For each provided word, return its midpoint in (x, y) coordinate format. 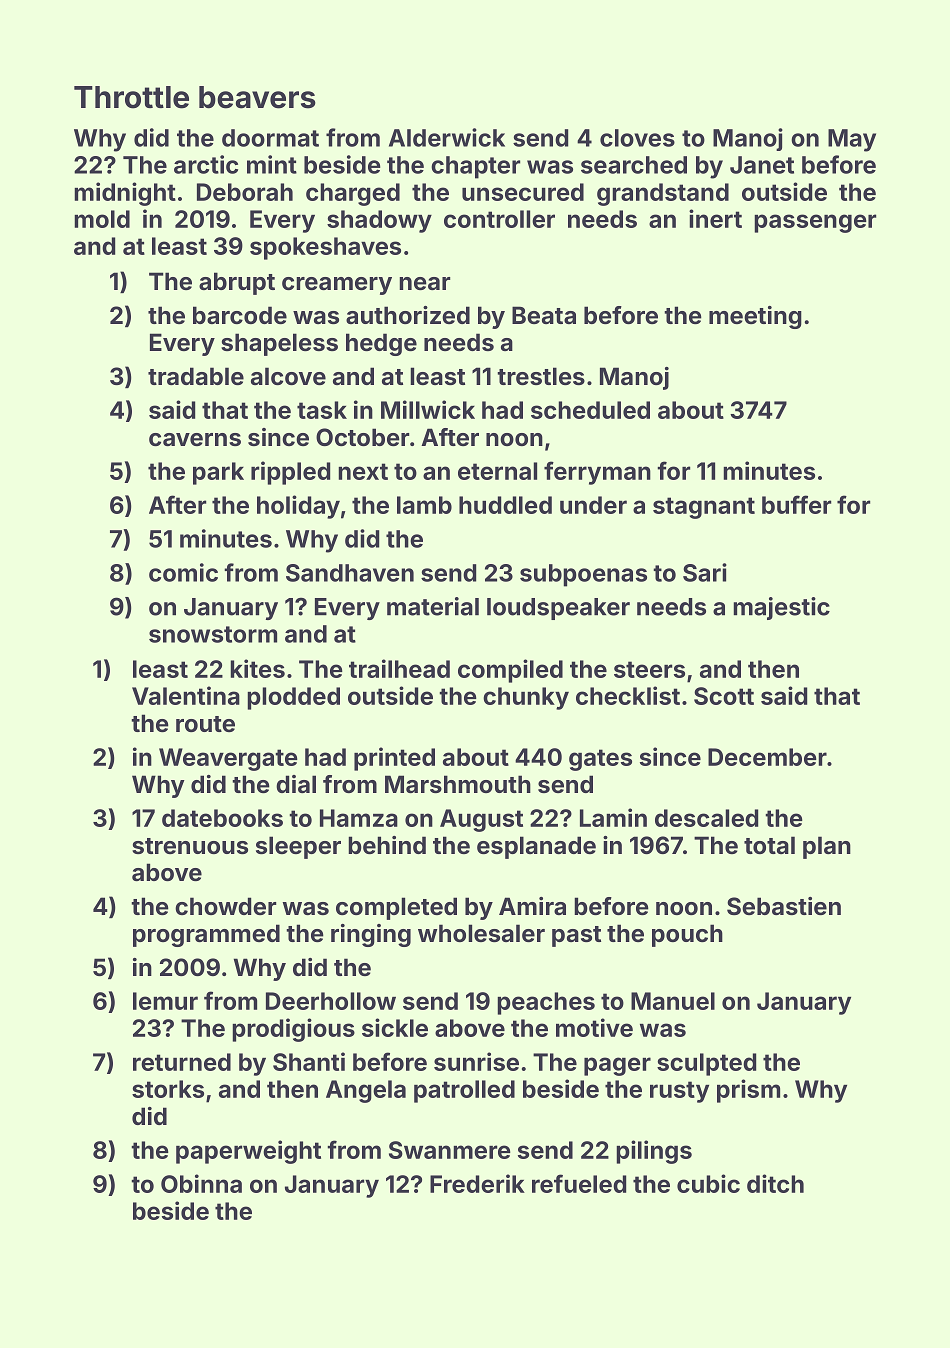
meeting (755, 317)
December (767, 757)
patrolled (464, 1091)
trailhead (399, 668)
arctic (206, 164)
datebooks (222, 818)
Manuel (673, 1001)
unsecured (523, 192)
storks (168, 1089)
